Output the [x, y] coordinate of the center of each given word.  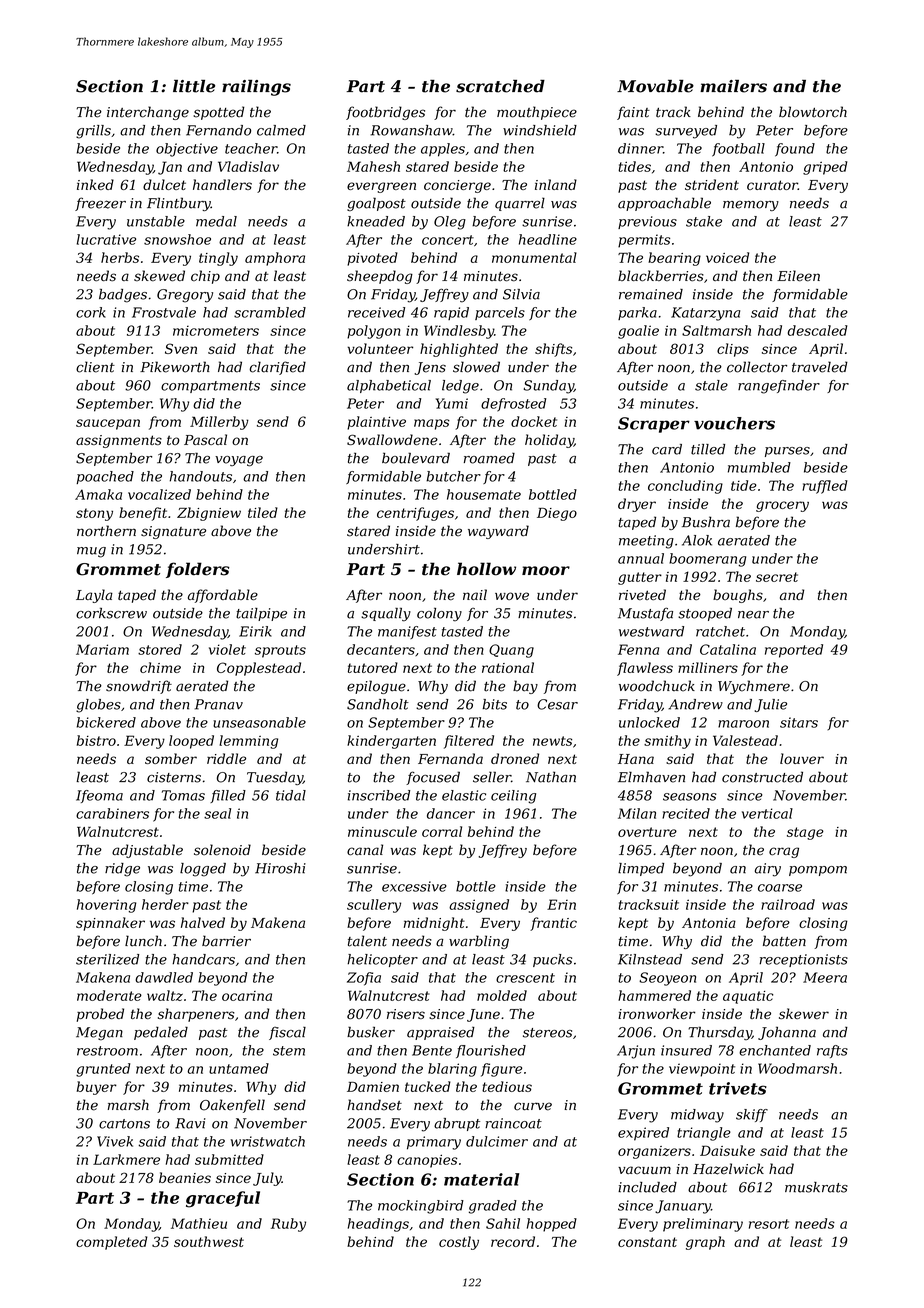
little [194, 86]
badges [123, 296]
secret [777, 577]
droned [515, 758]
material [481, 1179]
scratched [500, 86]
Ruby [288, 1225]
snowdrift [139, 687]
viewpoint [702, 1070]
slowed [476, 367]
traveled [820, 367]
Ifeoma [99, 796]
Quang [511, 651]
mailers [733, 86]
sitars [799, 722]
